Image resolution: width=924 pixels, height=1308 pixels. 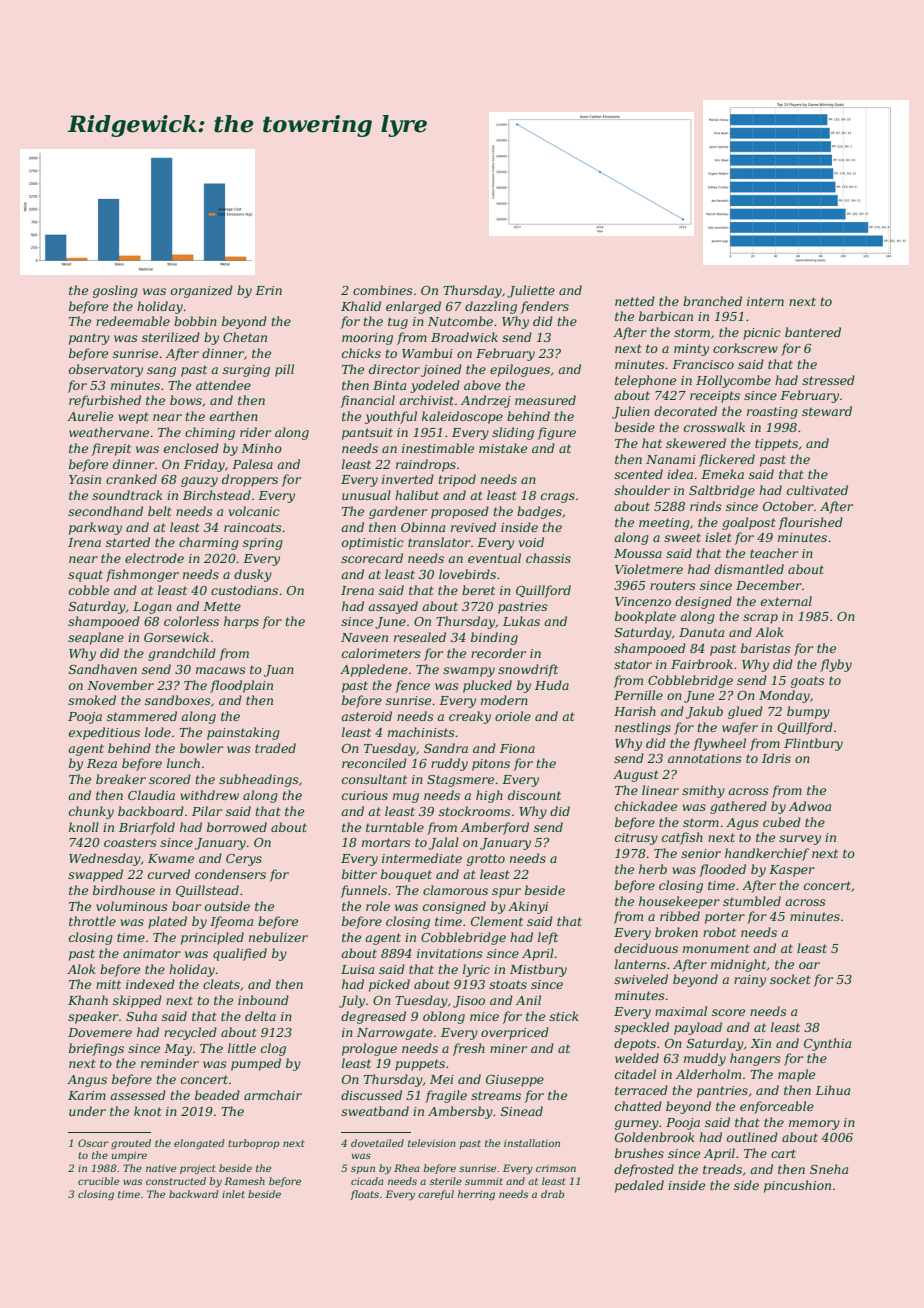 I want to click on void, so click(x=531, y=542).
